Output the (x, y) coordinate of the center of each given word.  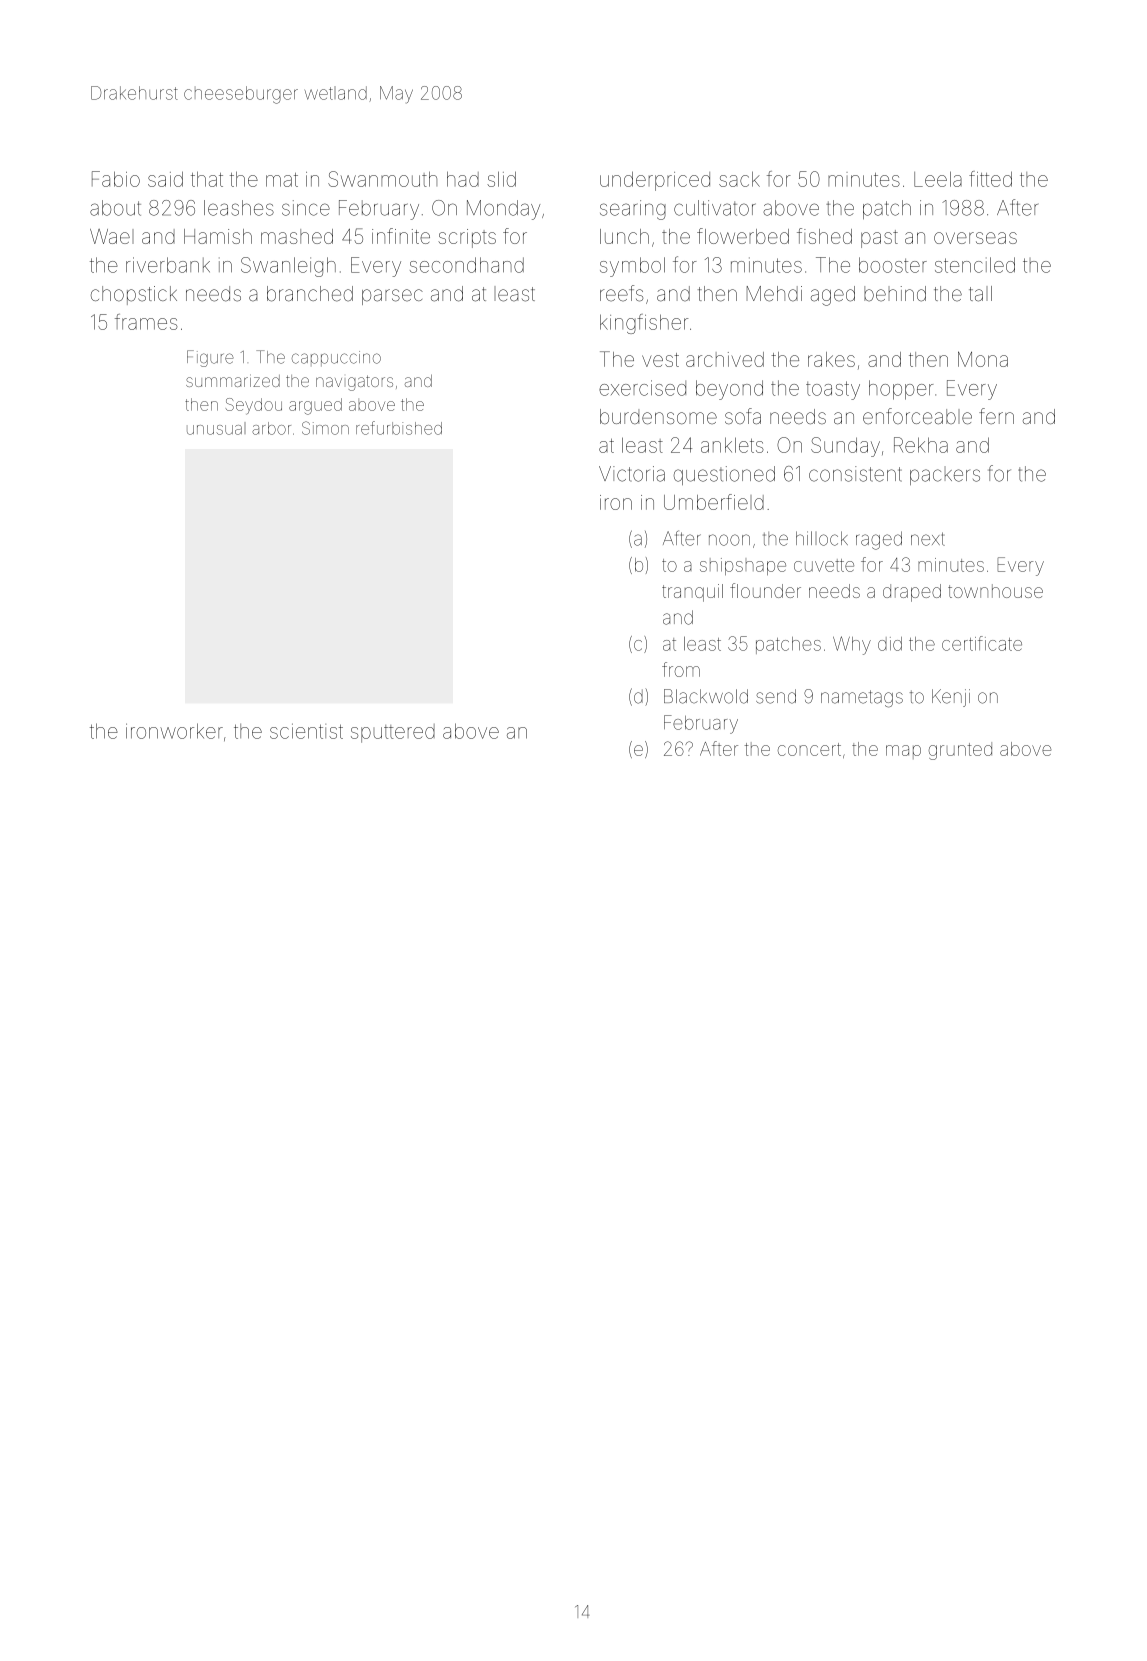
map (903, 752)
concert (809, 749)
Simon (325, 428)
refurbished (399, 428)
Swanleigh (288, 267)
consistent (855, 474)
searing (633, 210)
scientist (306, 731)
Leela (938, 179)
